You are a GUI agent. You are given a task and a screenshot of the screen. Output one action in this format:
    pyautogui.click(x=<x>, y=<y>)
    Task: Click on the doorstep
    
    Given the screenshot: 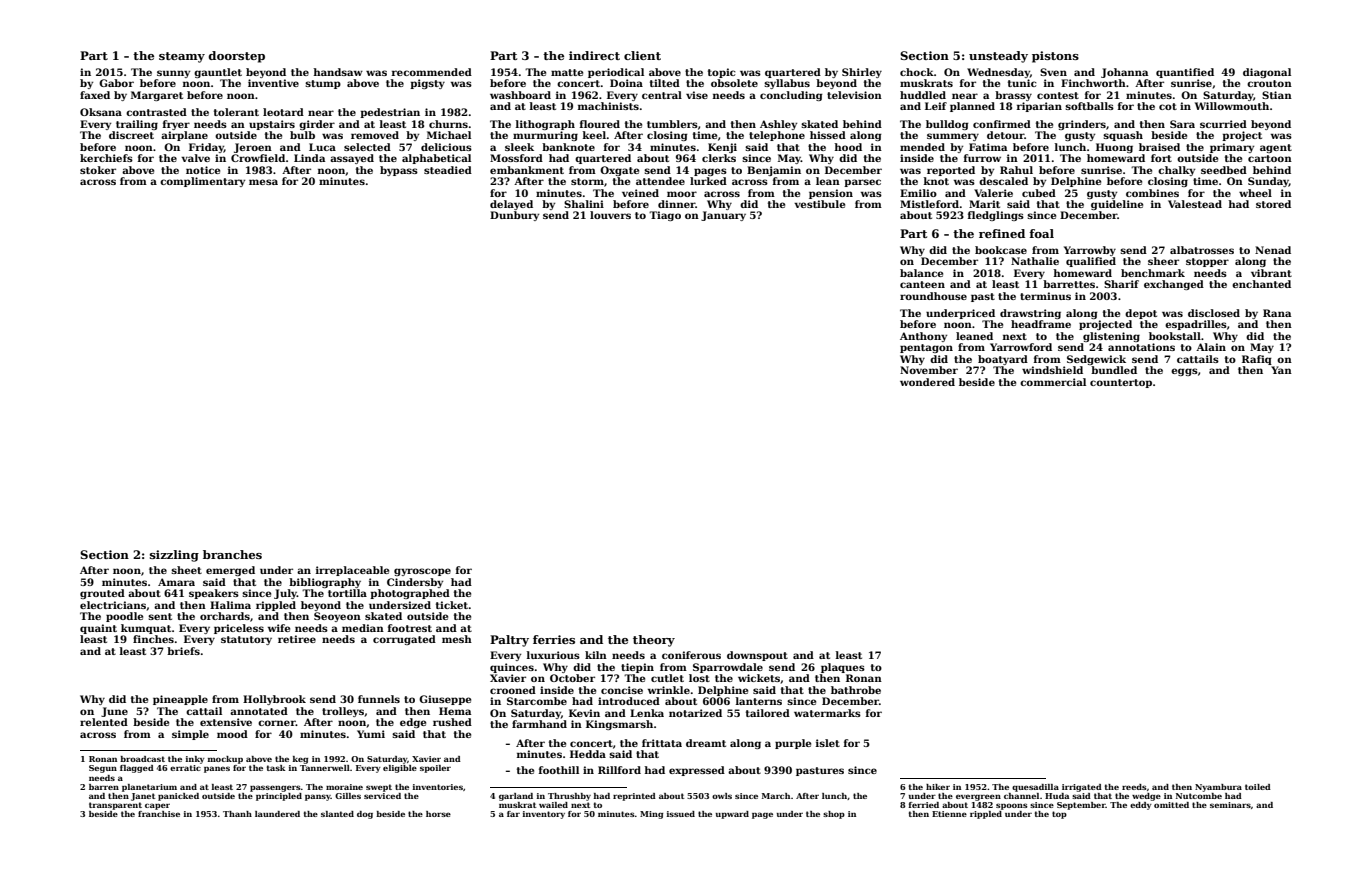 What is the action you would take?
    pyautogui.click(x=236, y=57)
